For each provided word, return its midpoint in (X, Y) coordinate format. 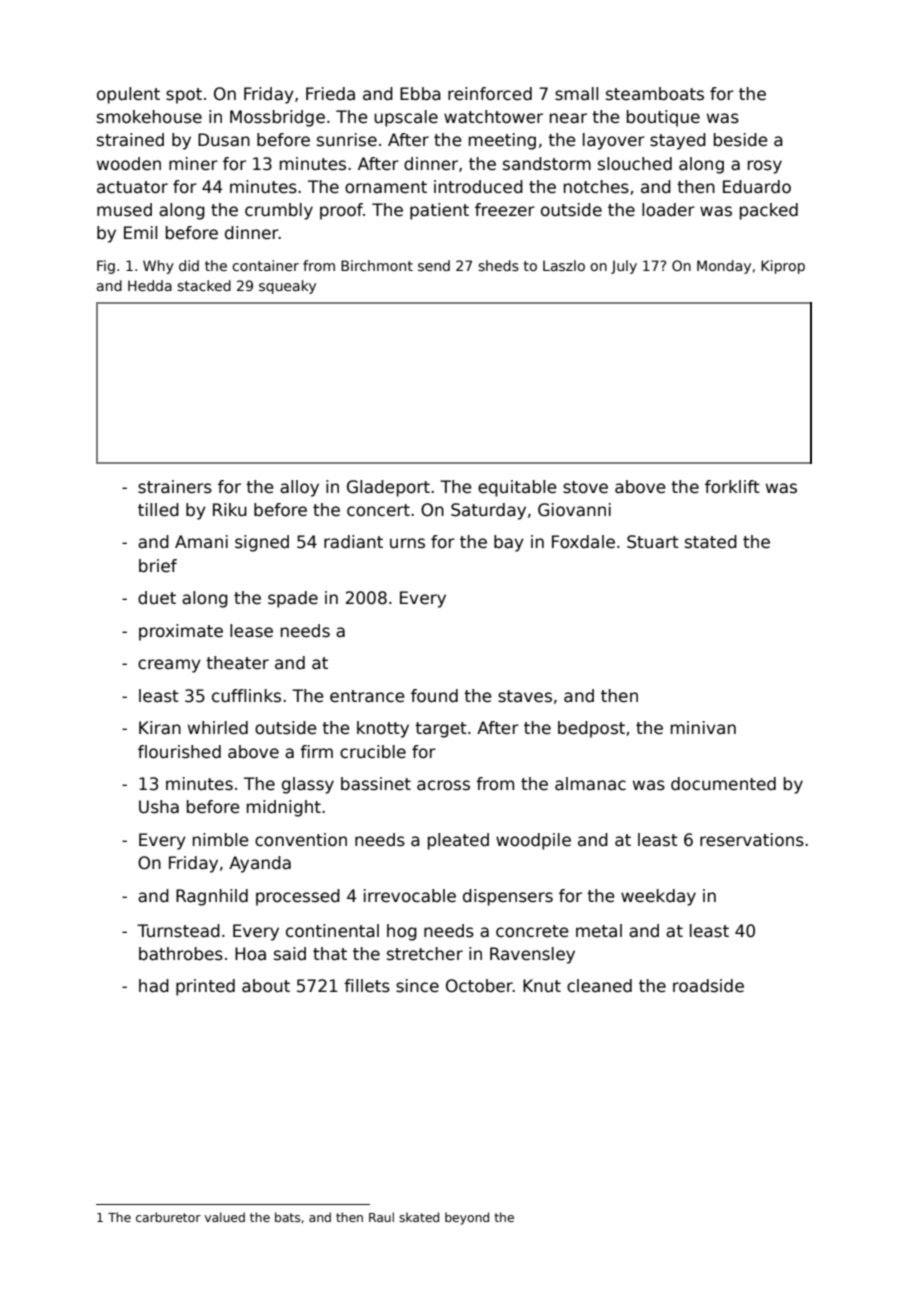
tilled (158, 510)
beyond (467, 1218)
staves (525, 696)
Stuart (653, 542)
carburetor (168, 1217)
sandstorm (547, 164)
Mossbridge (277, 118)
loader (668, 210)
